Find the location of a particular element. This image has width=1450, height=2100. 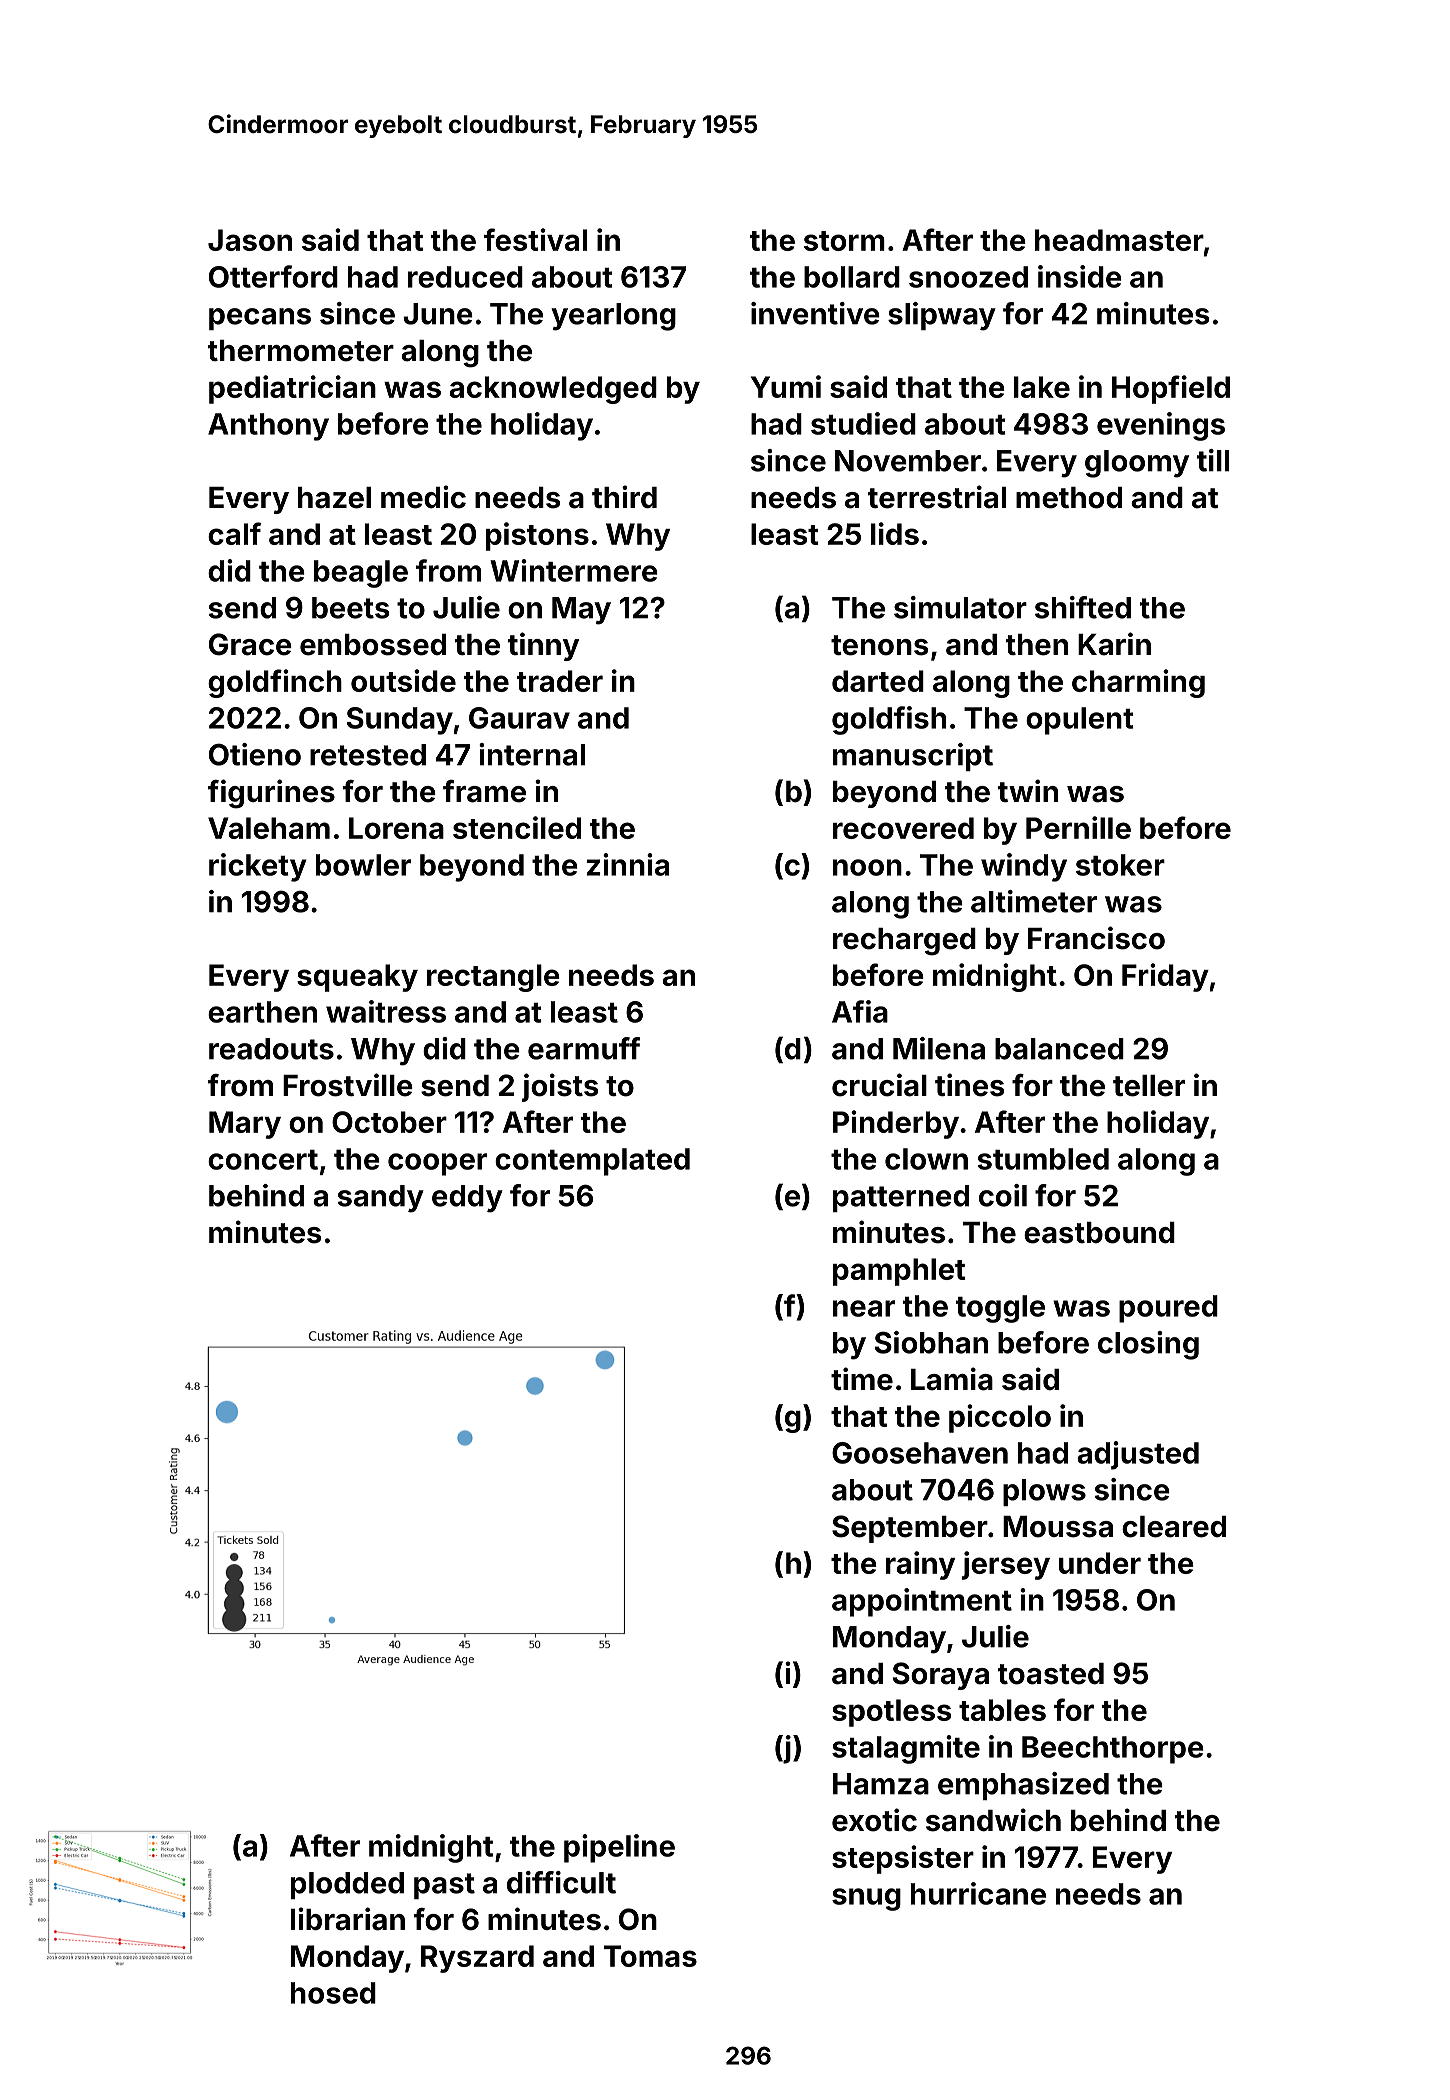

hazel is located at coordinates (334, 498).
